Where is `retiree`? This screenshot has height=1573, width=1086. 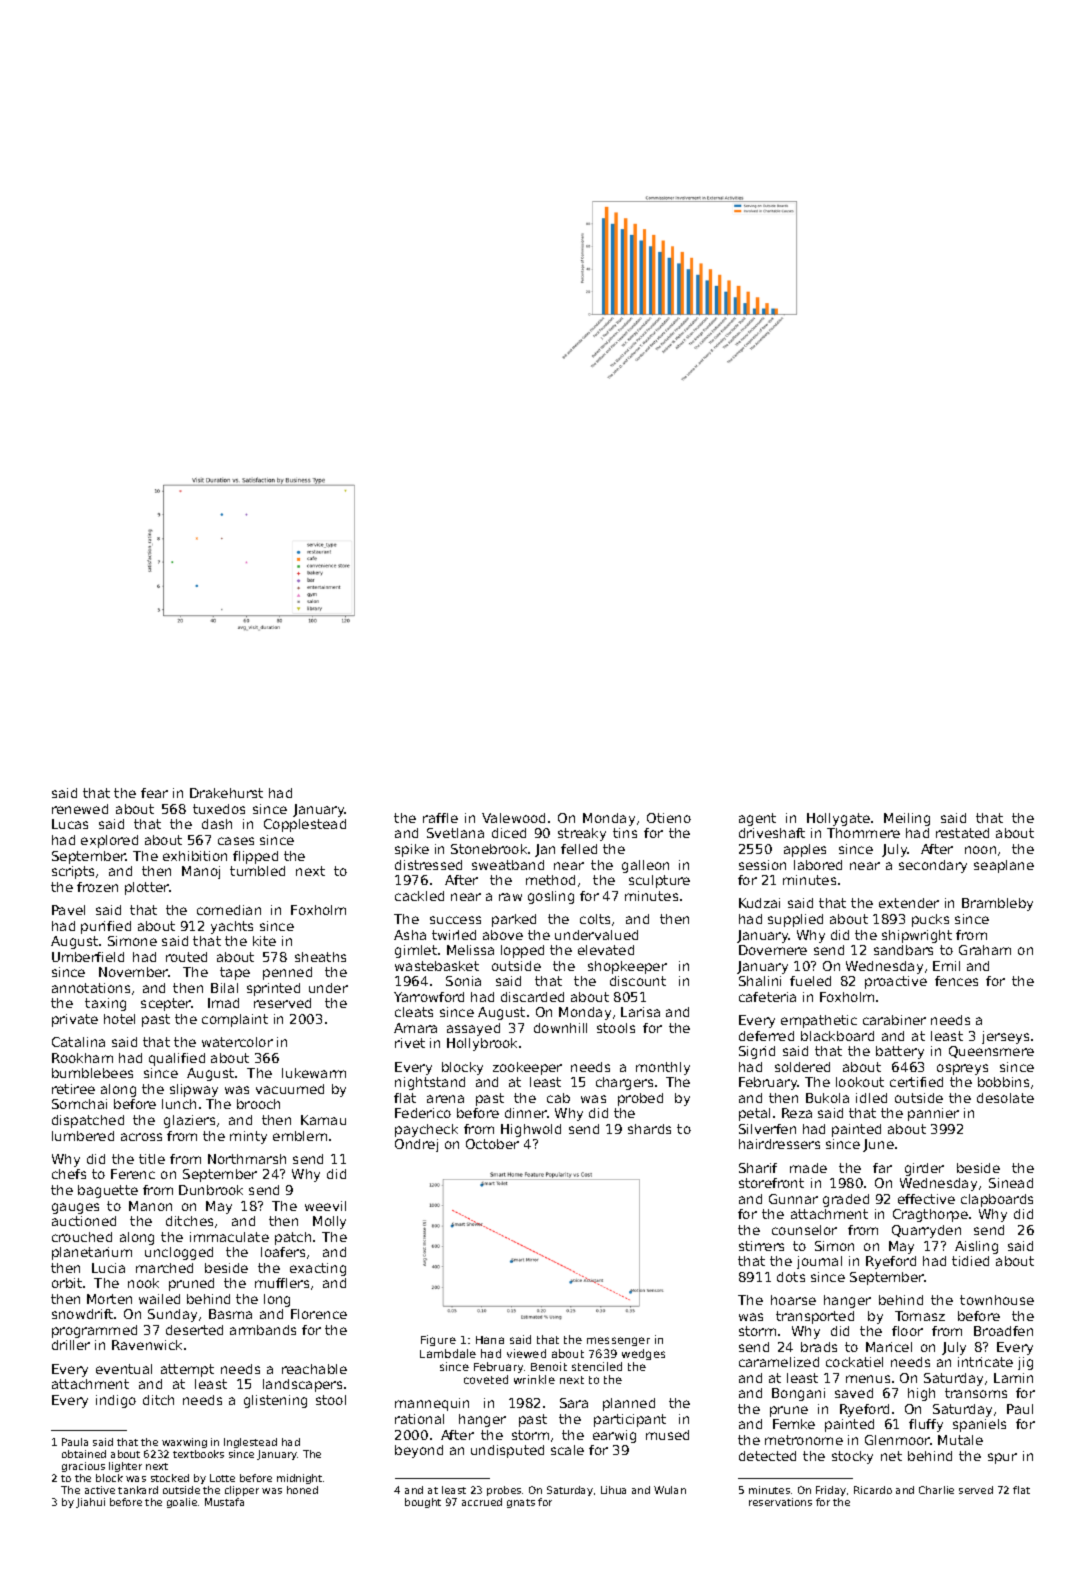
retiree is located at coordinates (73, 1089).
